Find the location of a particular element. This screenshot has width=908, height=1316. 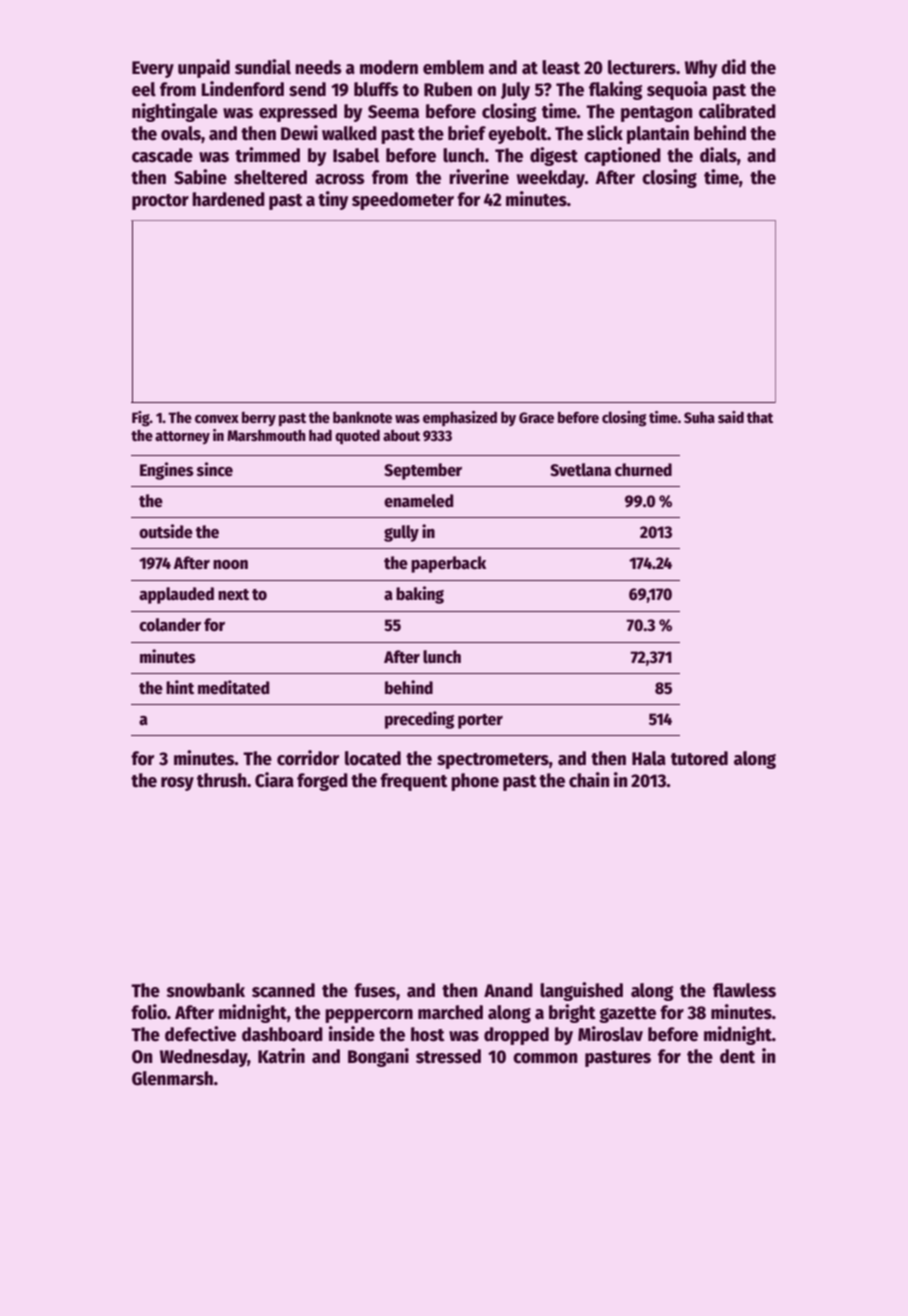

unpaid is located at coordinates (204, 68).
